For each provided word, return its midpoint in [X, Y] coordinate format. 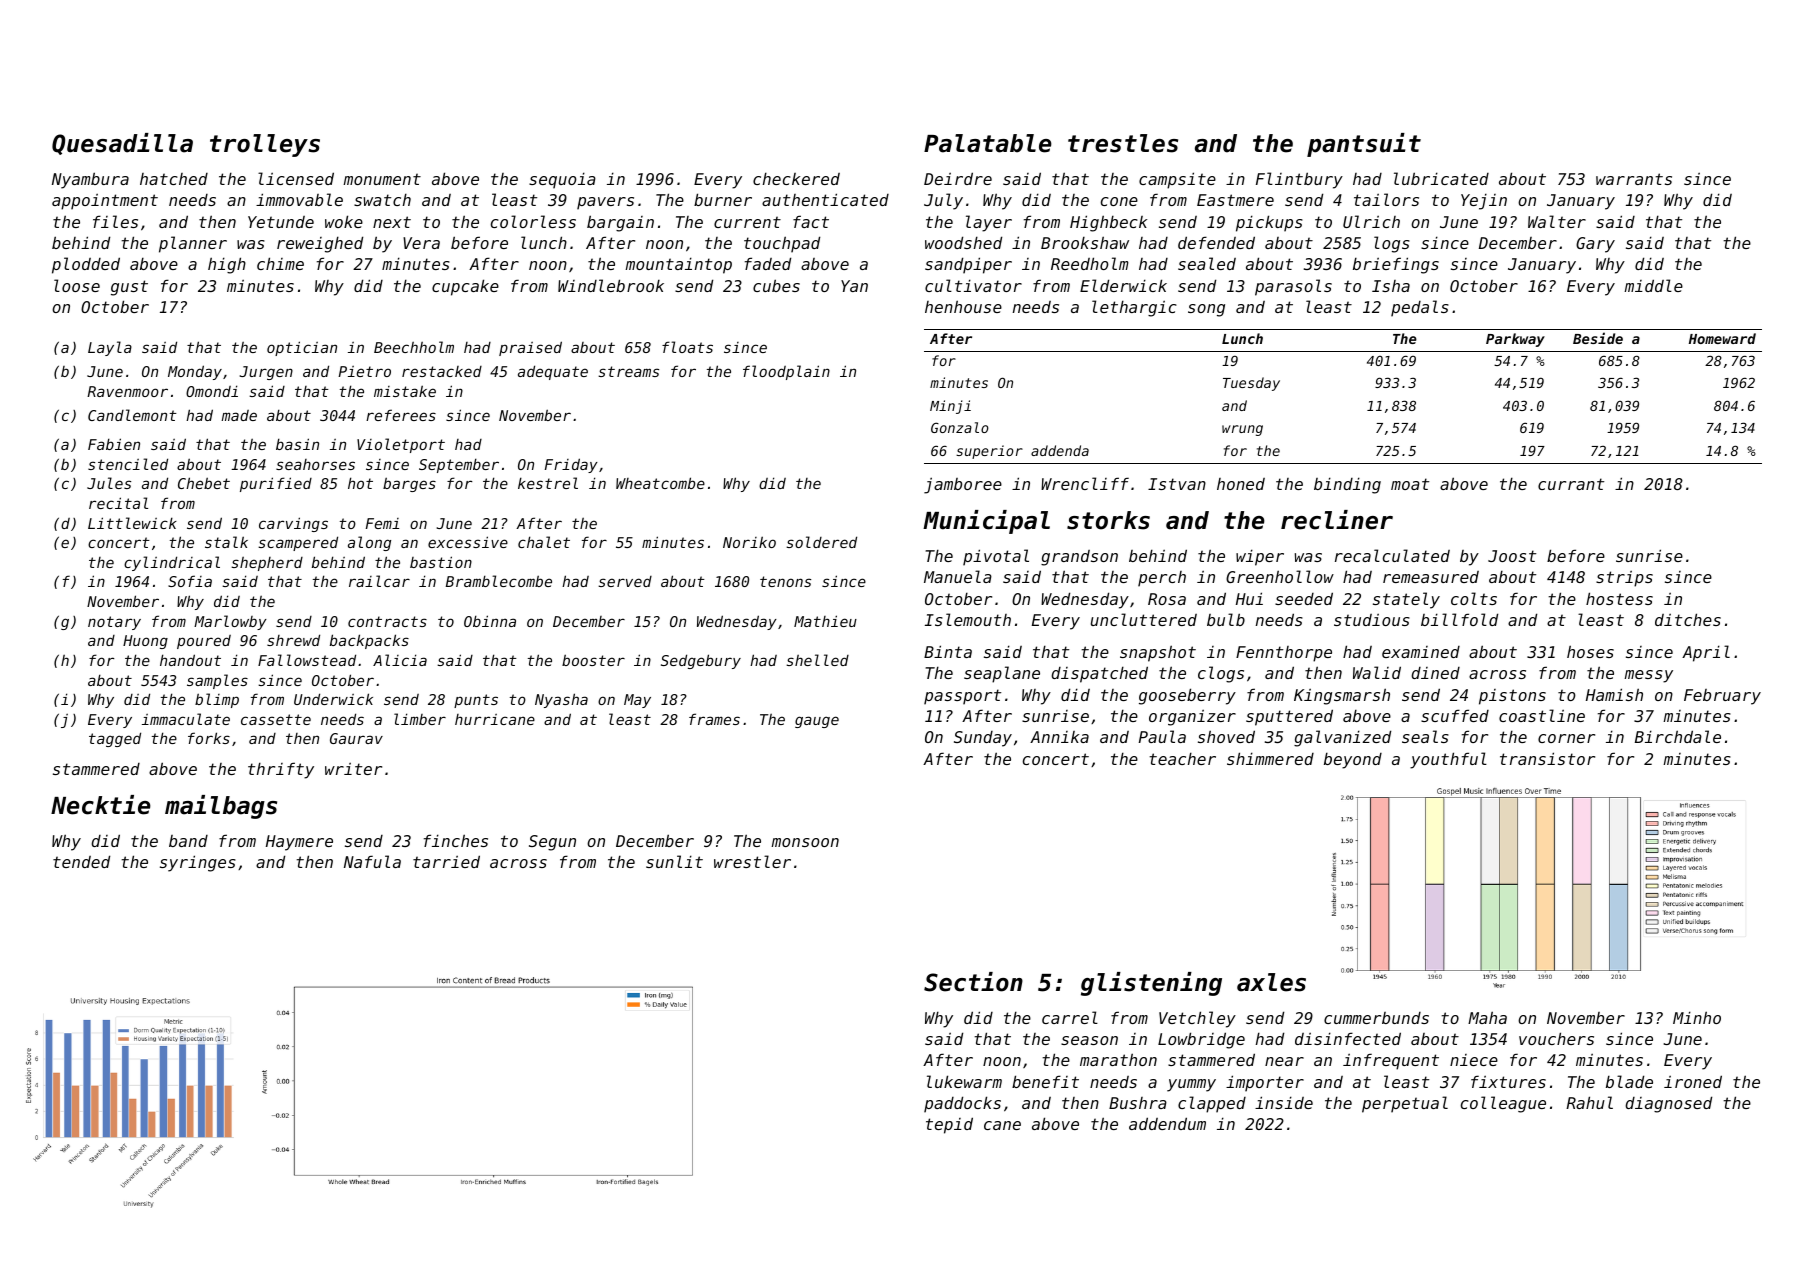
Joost [1512, 556]
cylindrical [172, 563]
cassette [276, 719]
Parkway [1515, 340]
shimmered [1270, 758]
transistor [1547, 758]
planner [193, 244]
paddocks [962, 1104]
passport [962, 697]
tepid [949, 1125]
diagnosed [1668, 1104]
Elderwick [1123, 285]
